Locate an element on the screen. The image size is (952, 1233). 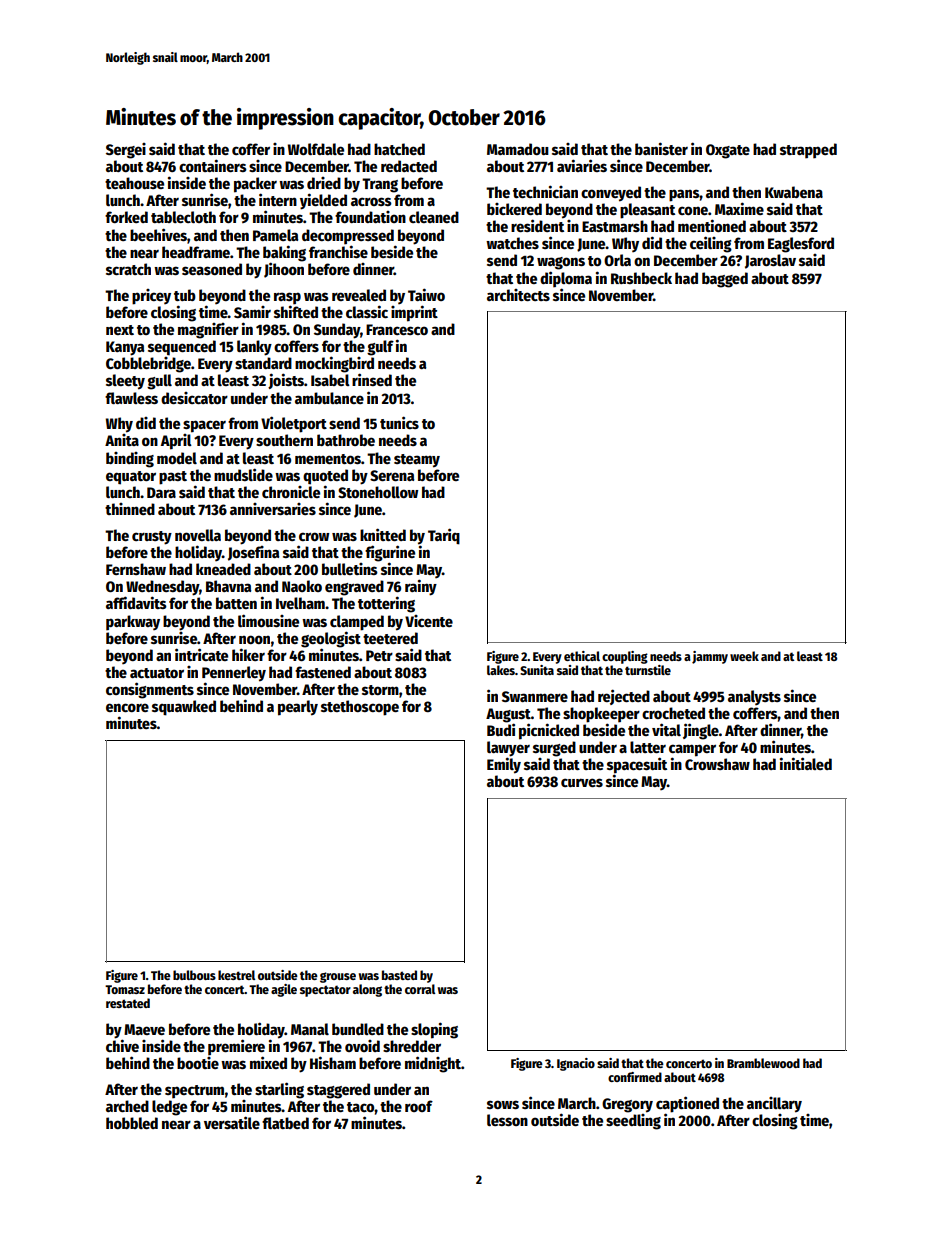
architects is located at coordinates (518, 295).
